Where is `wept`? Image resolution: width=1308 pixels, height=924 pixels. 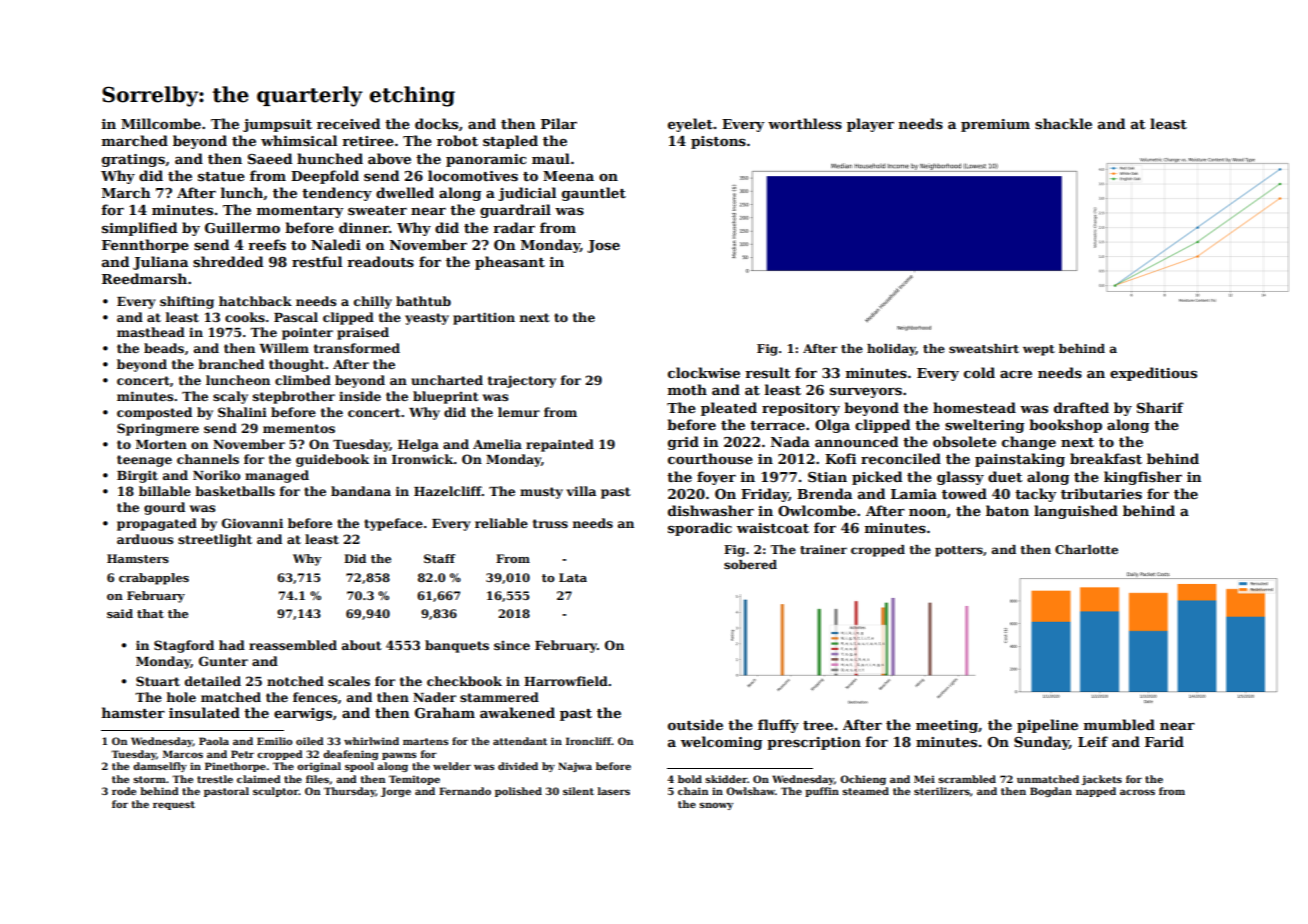
wept is located at coordinates (1039, 350).
